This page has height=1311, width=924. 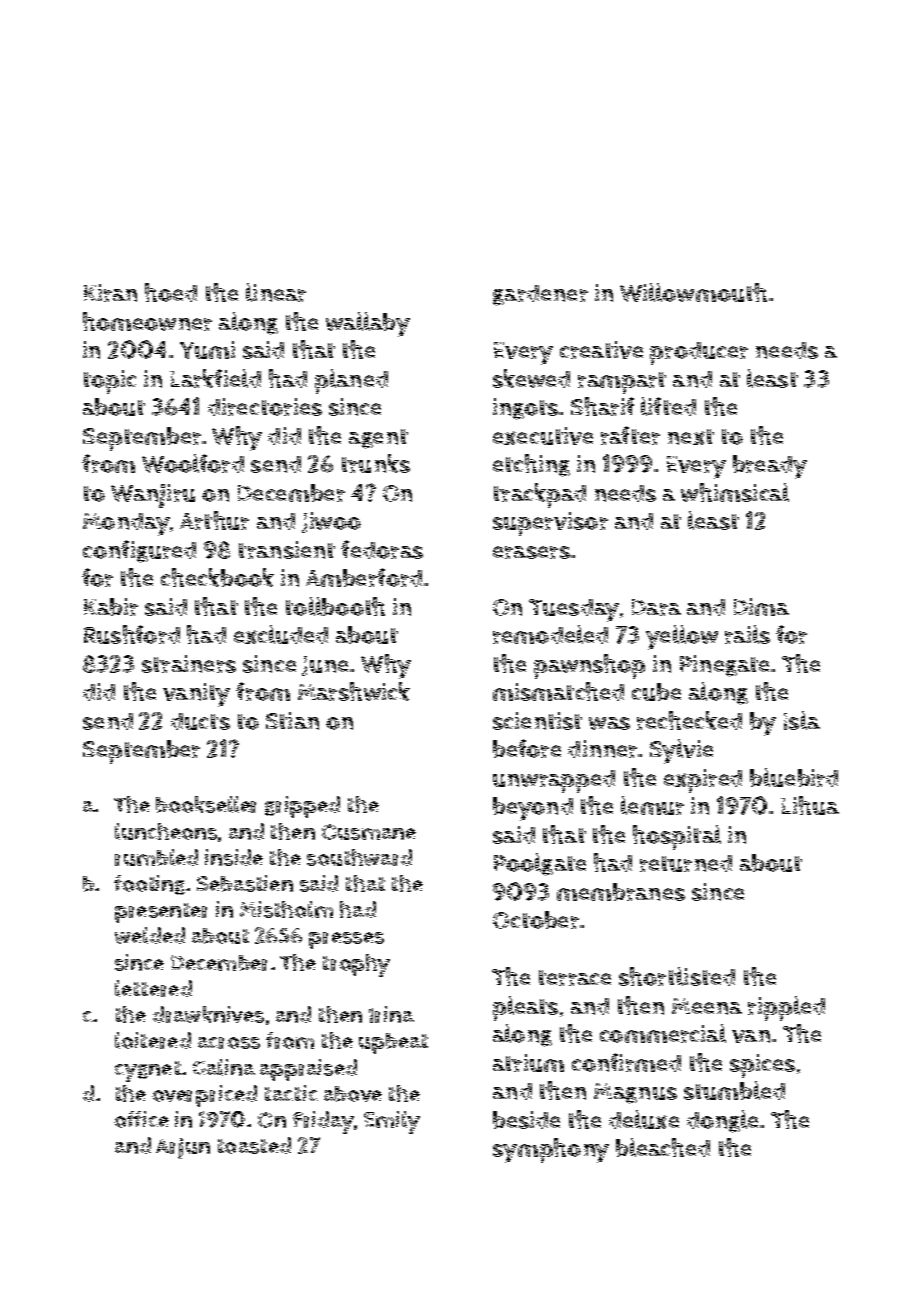 I want to click on footing, so click(x=150, y=885).
